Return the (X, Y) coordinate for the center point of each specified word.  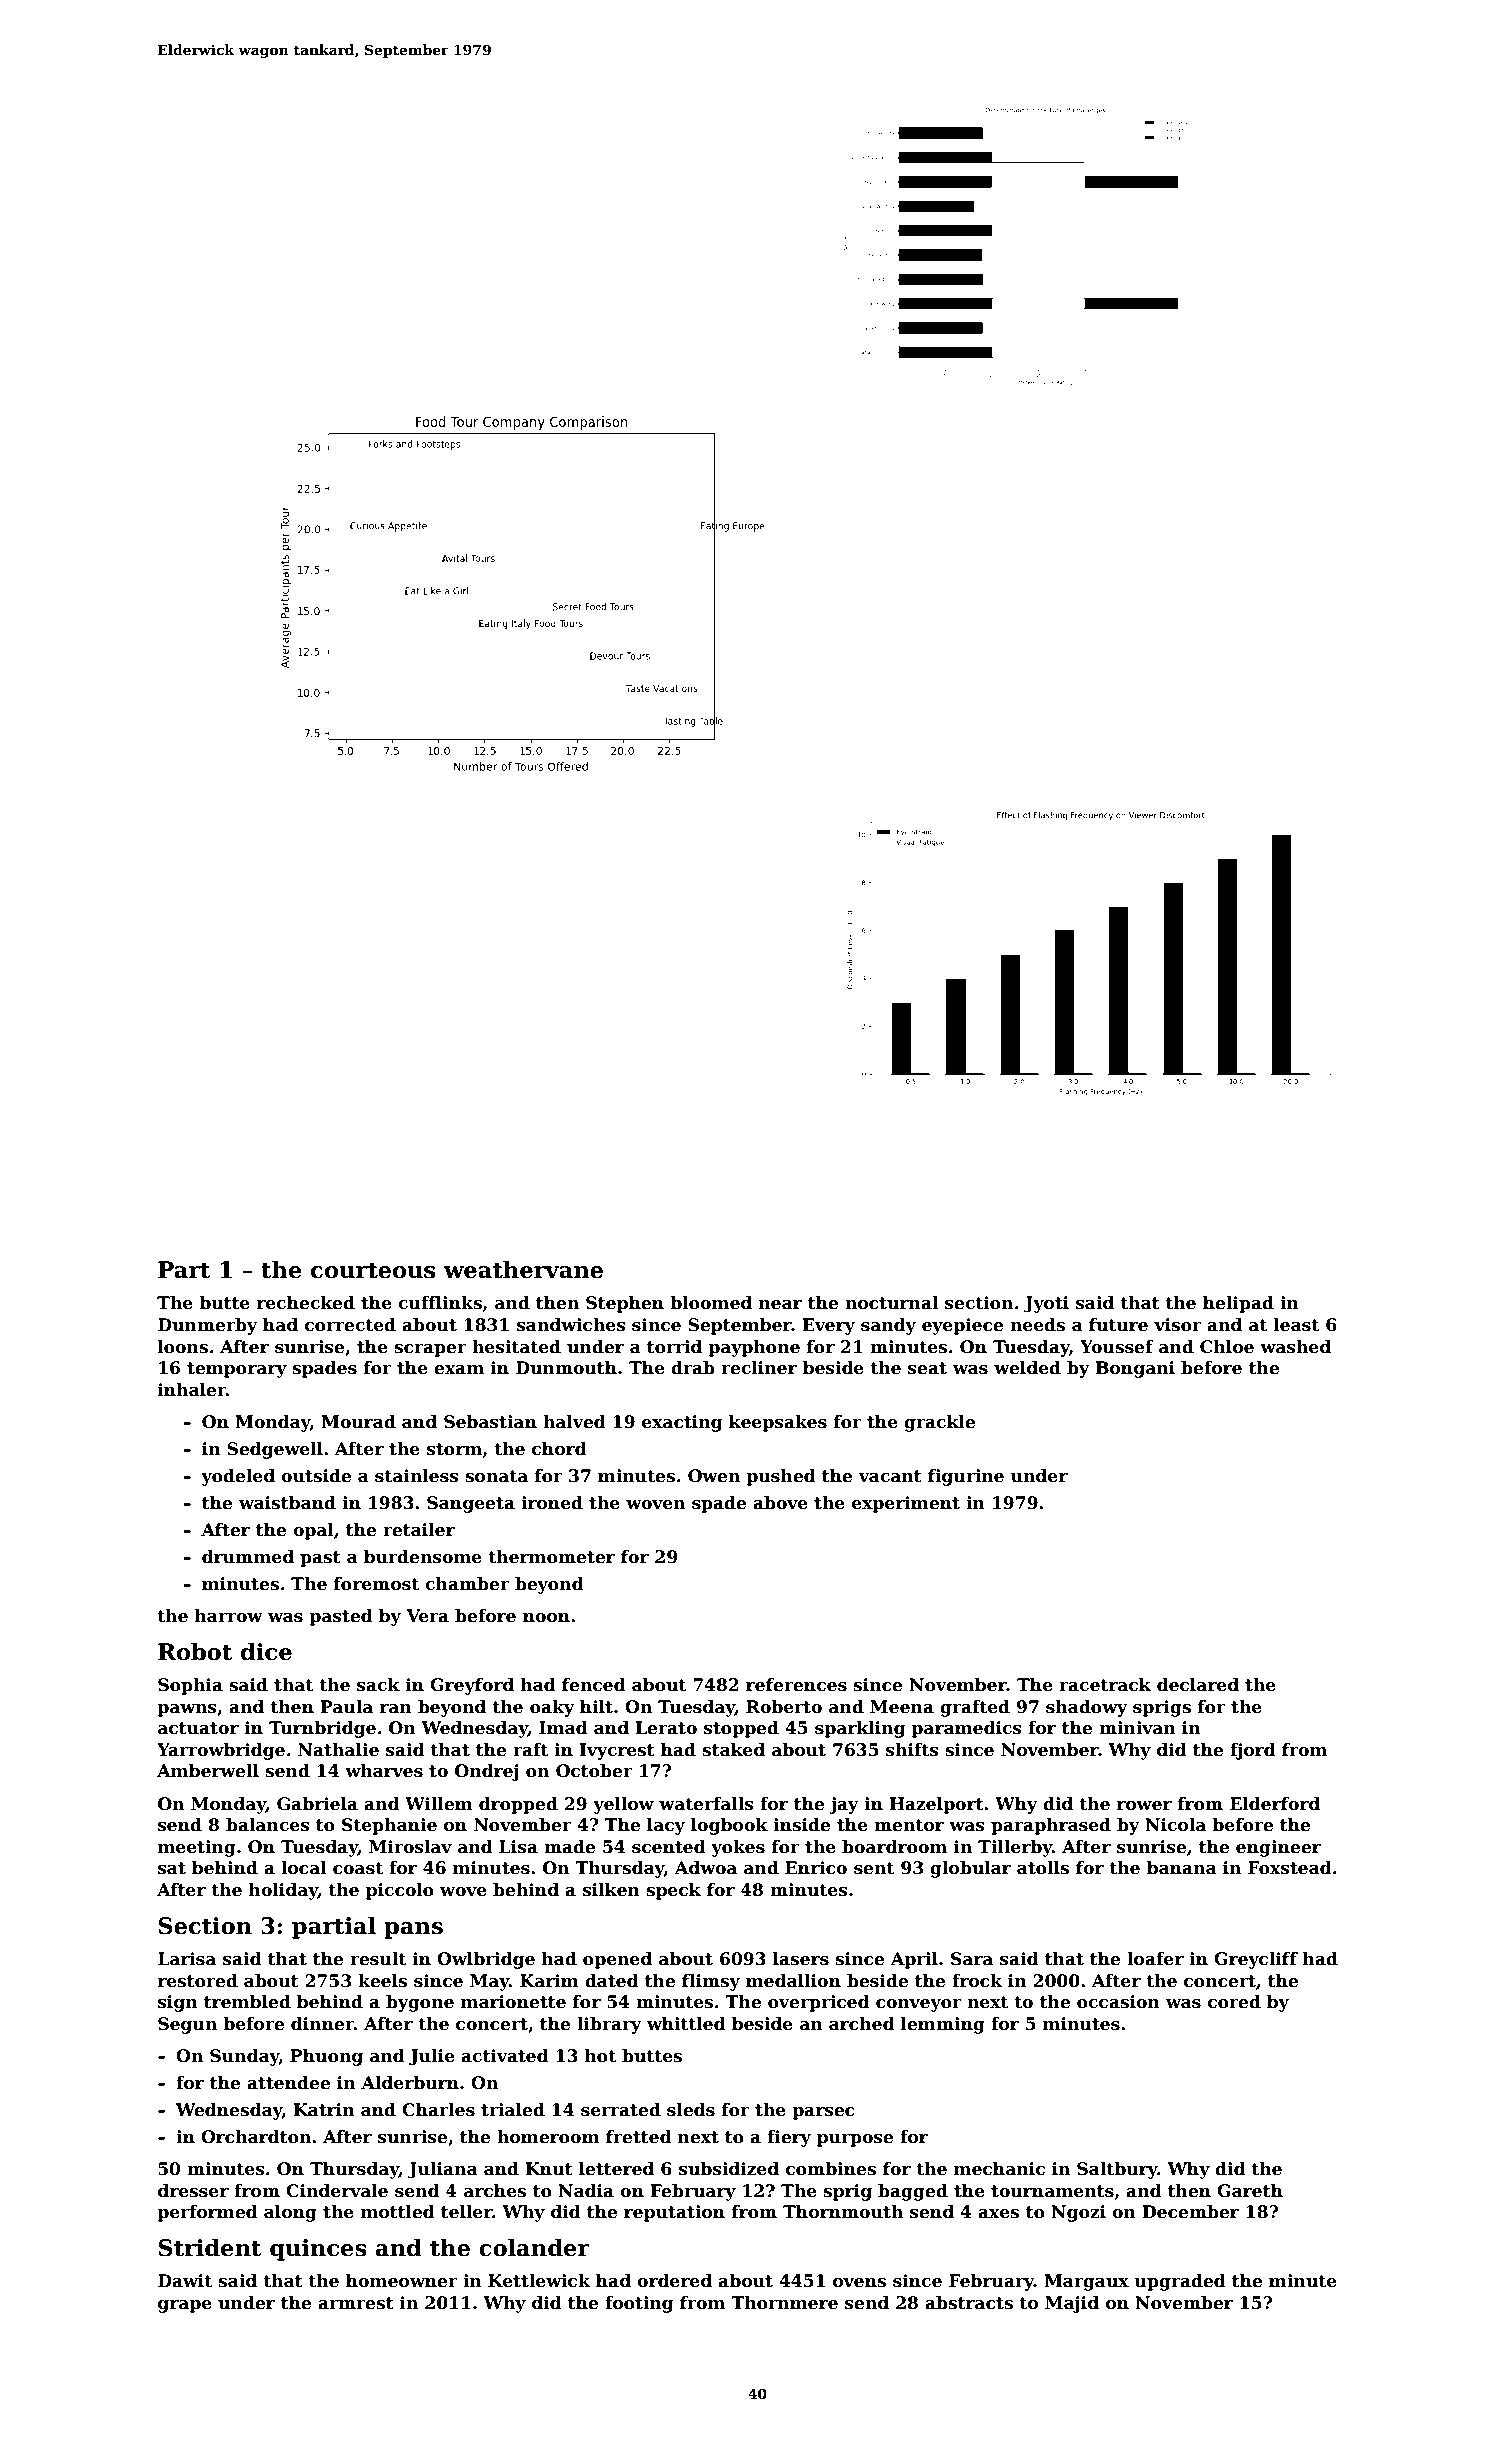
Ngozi (1078, 2213)
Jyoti (1046, 1304)
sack (378, 1685)
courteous (373, 1271)
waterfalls (706, 1804)
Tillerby (1015, 1848)
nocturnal (891, 1303)
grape (185, 2306)
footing (639, 2304)
